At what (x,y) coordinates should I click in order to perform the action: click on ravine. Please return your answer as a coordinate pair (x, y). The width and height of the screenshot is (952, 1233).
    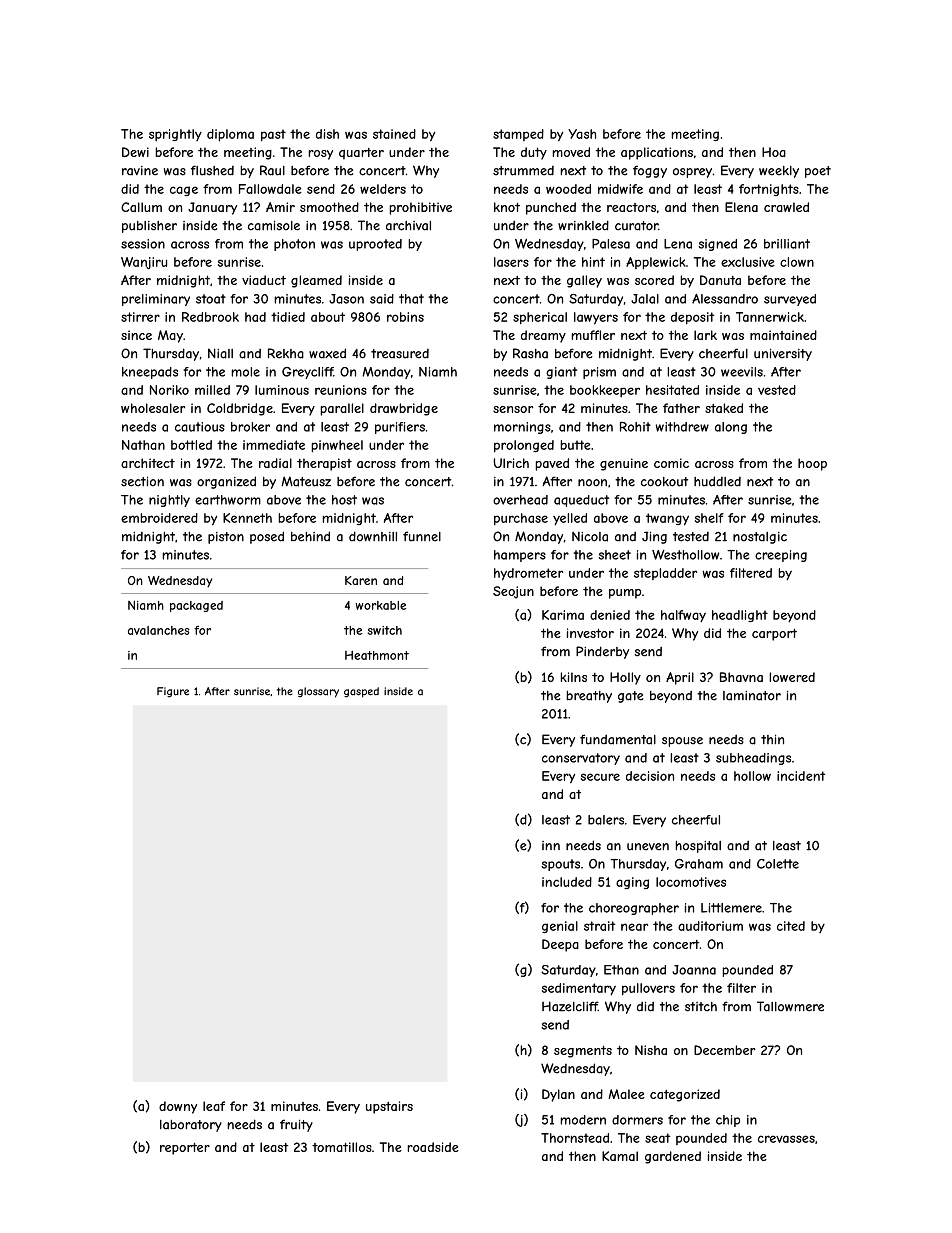
    Looking at the image, I should click on (140, 171).
